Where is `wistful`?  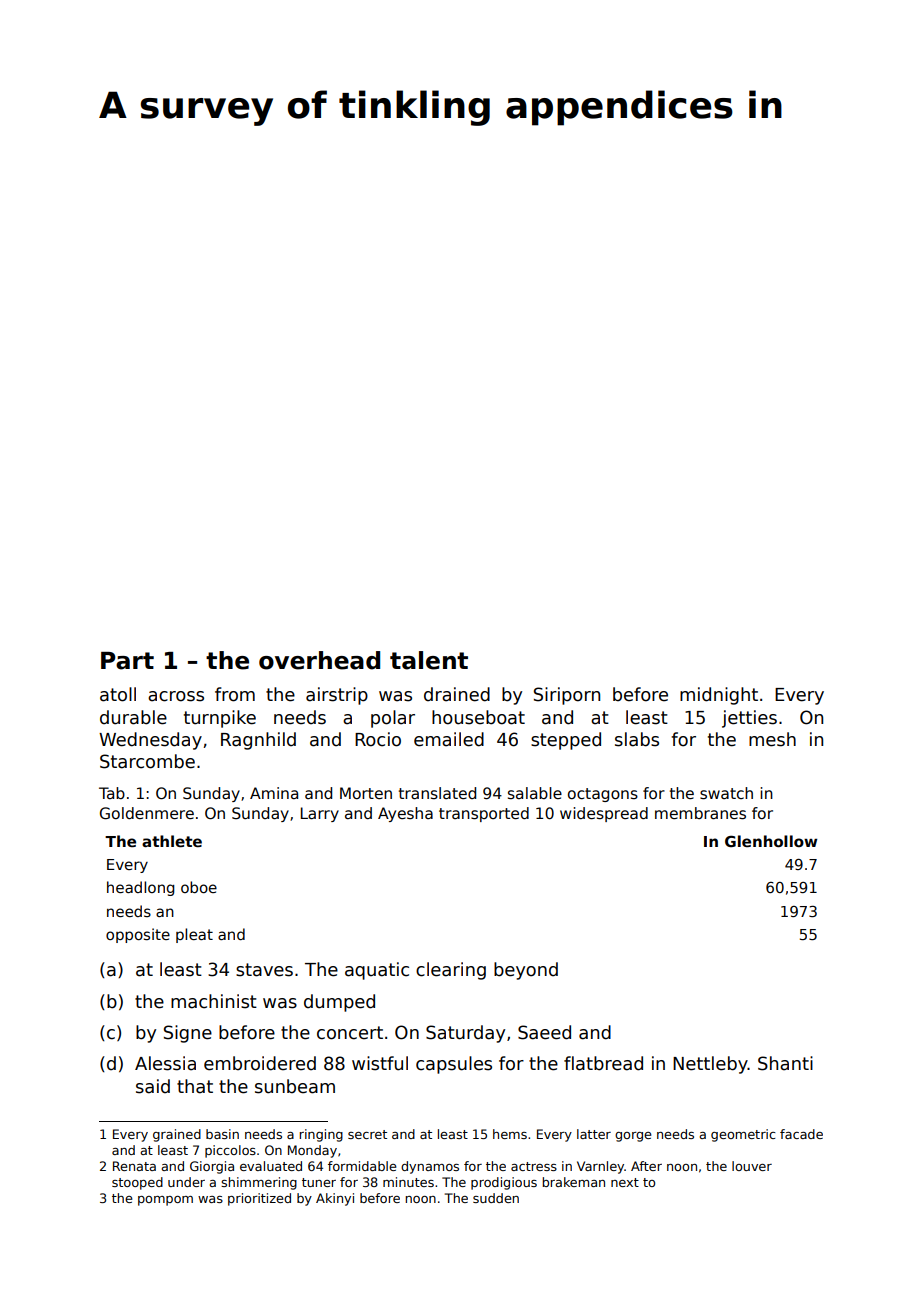
wistful is located at coordinates (380, 1063).
